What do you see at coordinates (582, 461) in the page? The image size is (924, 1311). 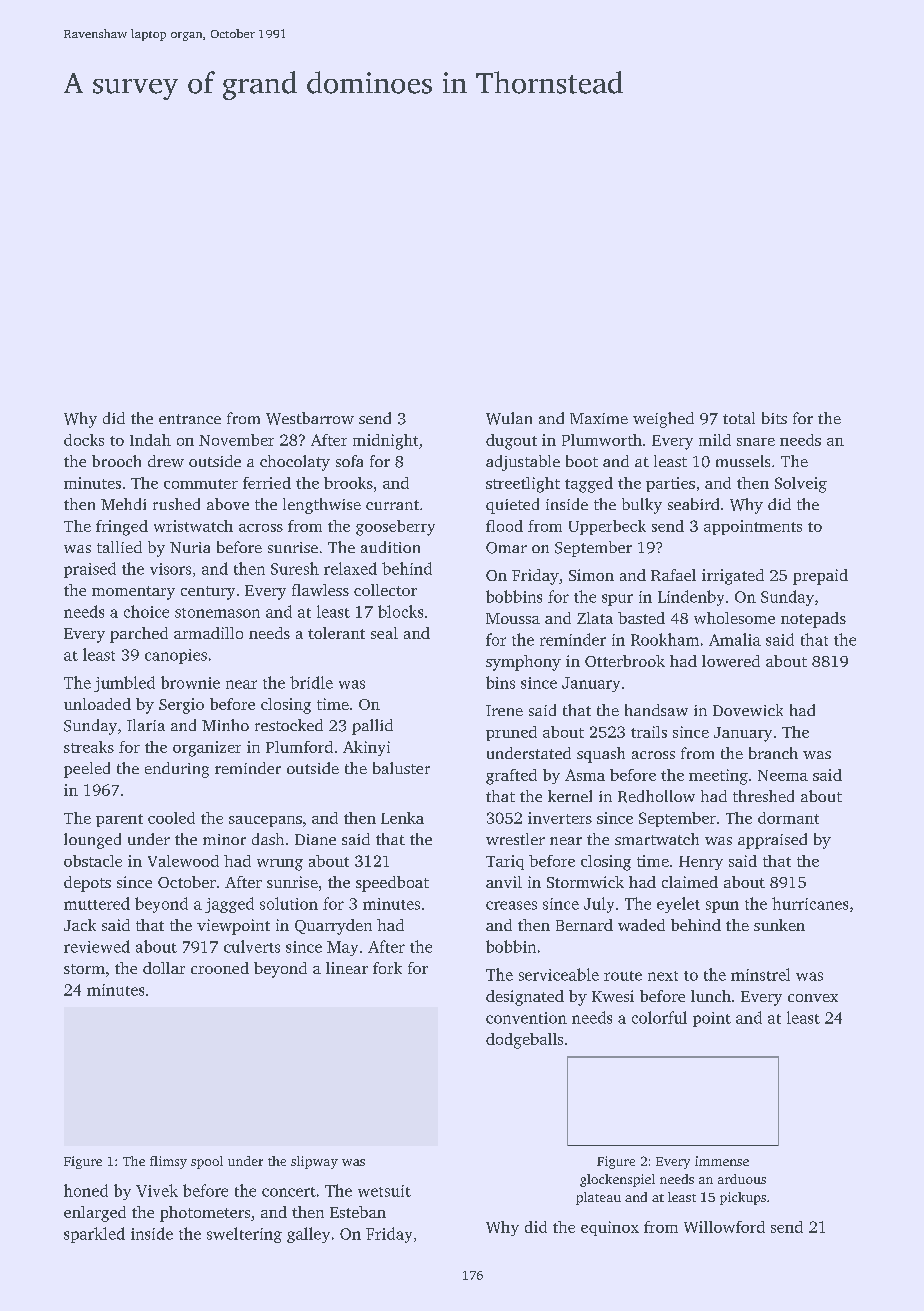 I see `boot` at bounding box center [582, 461].
